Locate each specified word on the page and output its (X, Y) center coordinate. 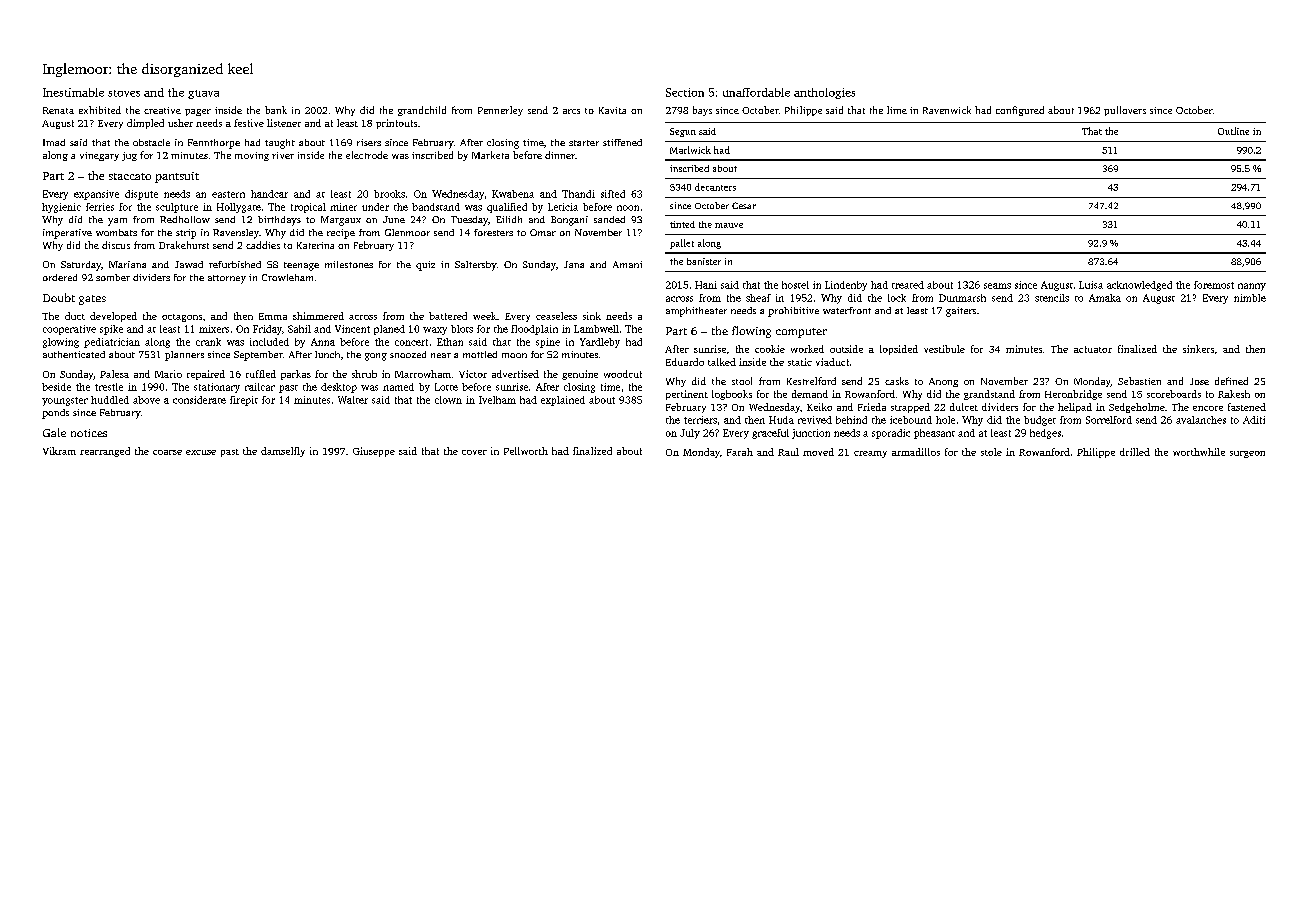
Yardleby (600, 343)
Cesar (744, 205)
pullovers (1125, 111)
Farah (740, 452)
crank (208, 342)
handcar (269, 194)
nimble (1250, 298)
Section (685, 92)
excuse (201, 452)
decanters (715, 187)
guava (203, 94)
